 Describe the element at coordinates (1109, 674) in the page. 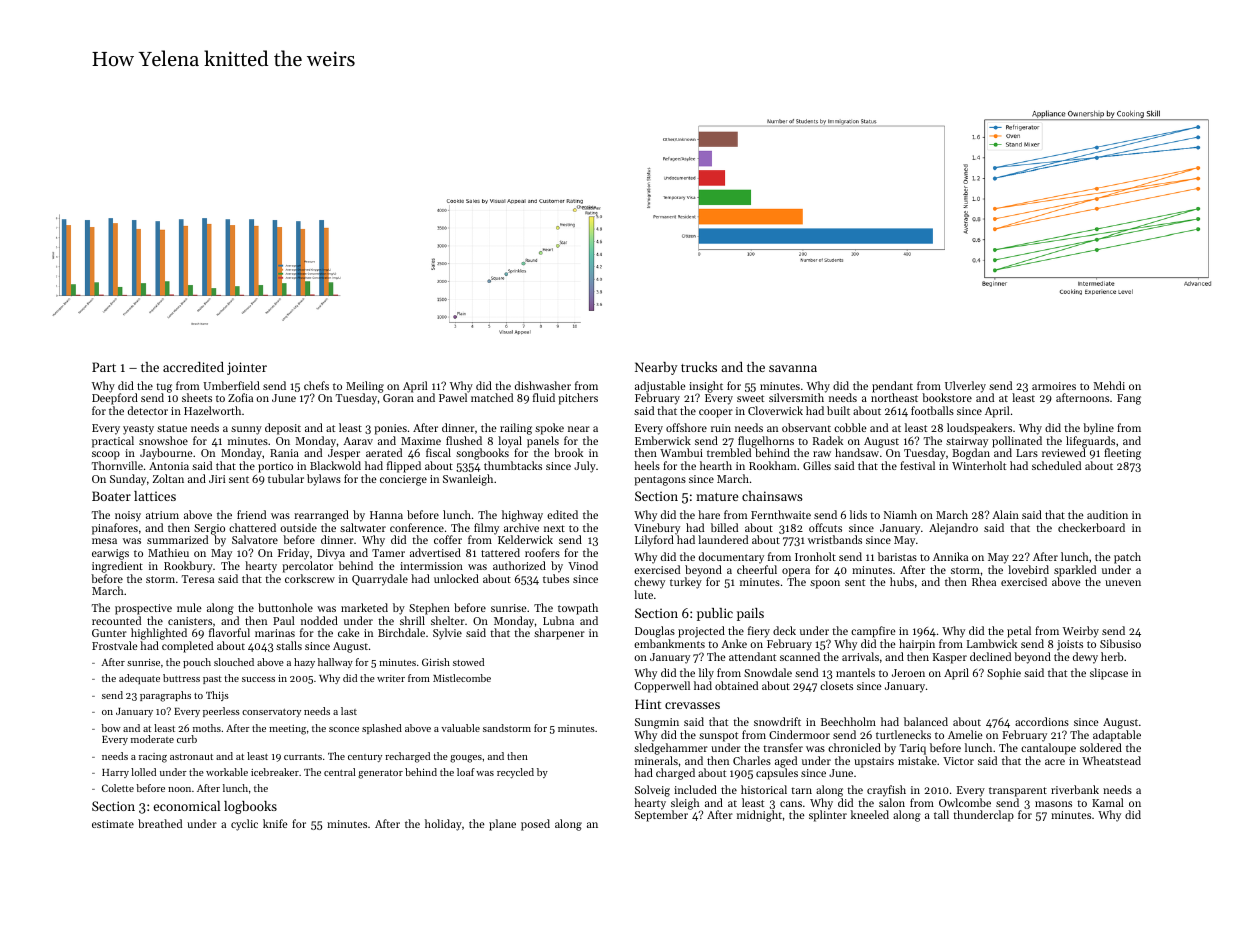

I see `slipcase` at that location.
